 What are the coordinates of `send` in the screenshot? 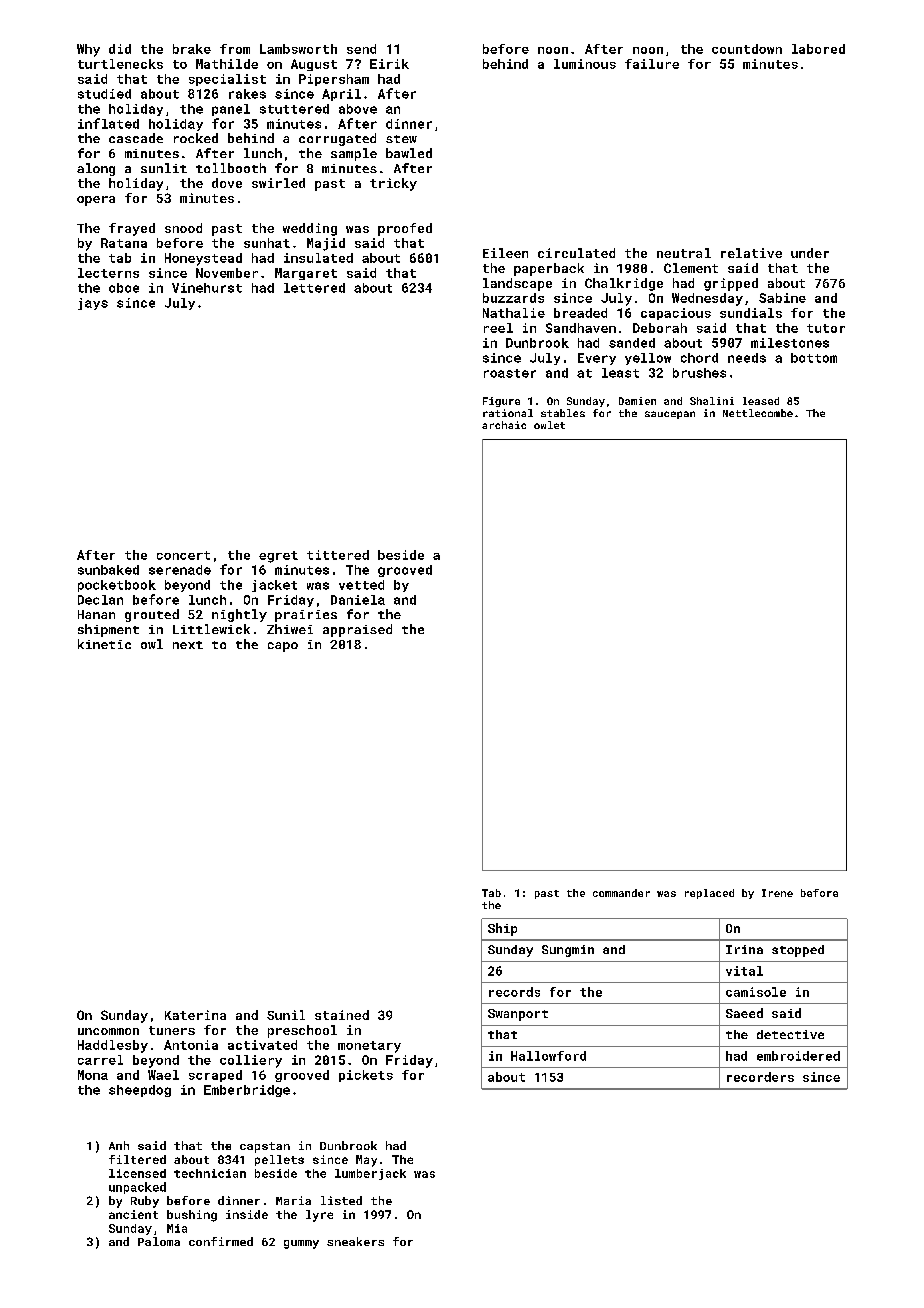 It's located at (361, 49).
